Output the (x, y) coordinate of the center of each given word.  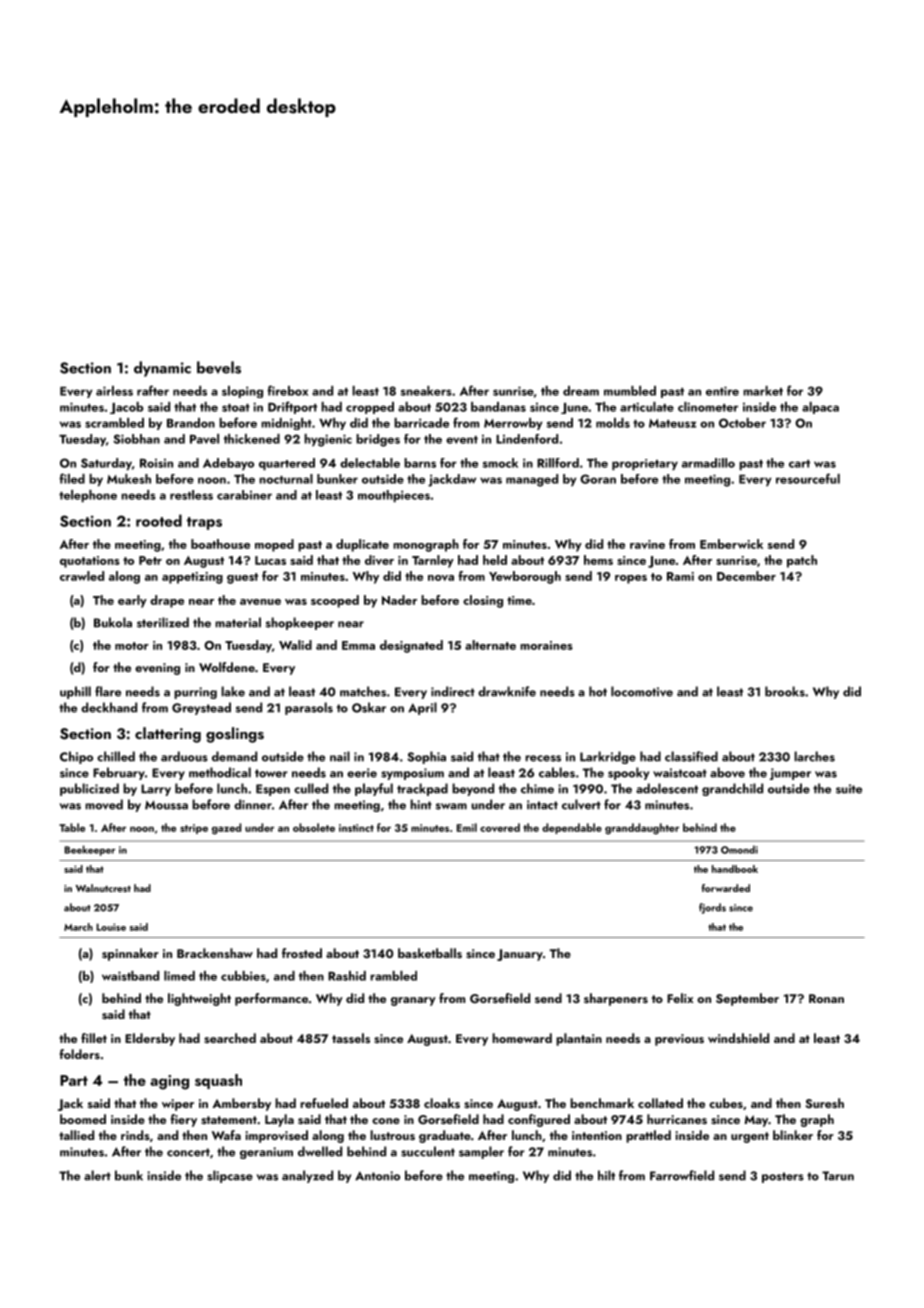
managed (532, 480)
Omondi (739, 849)
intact (542, 805)
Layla (279, 1120)
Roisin (156, 463)
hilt (606, 1175)
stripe (194, 829)
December (746, 576)
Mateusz (672, 423)
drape (167, 601)
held (495, 560)
